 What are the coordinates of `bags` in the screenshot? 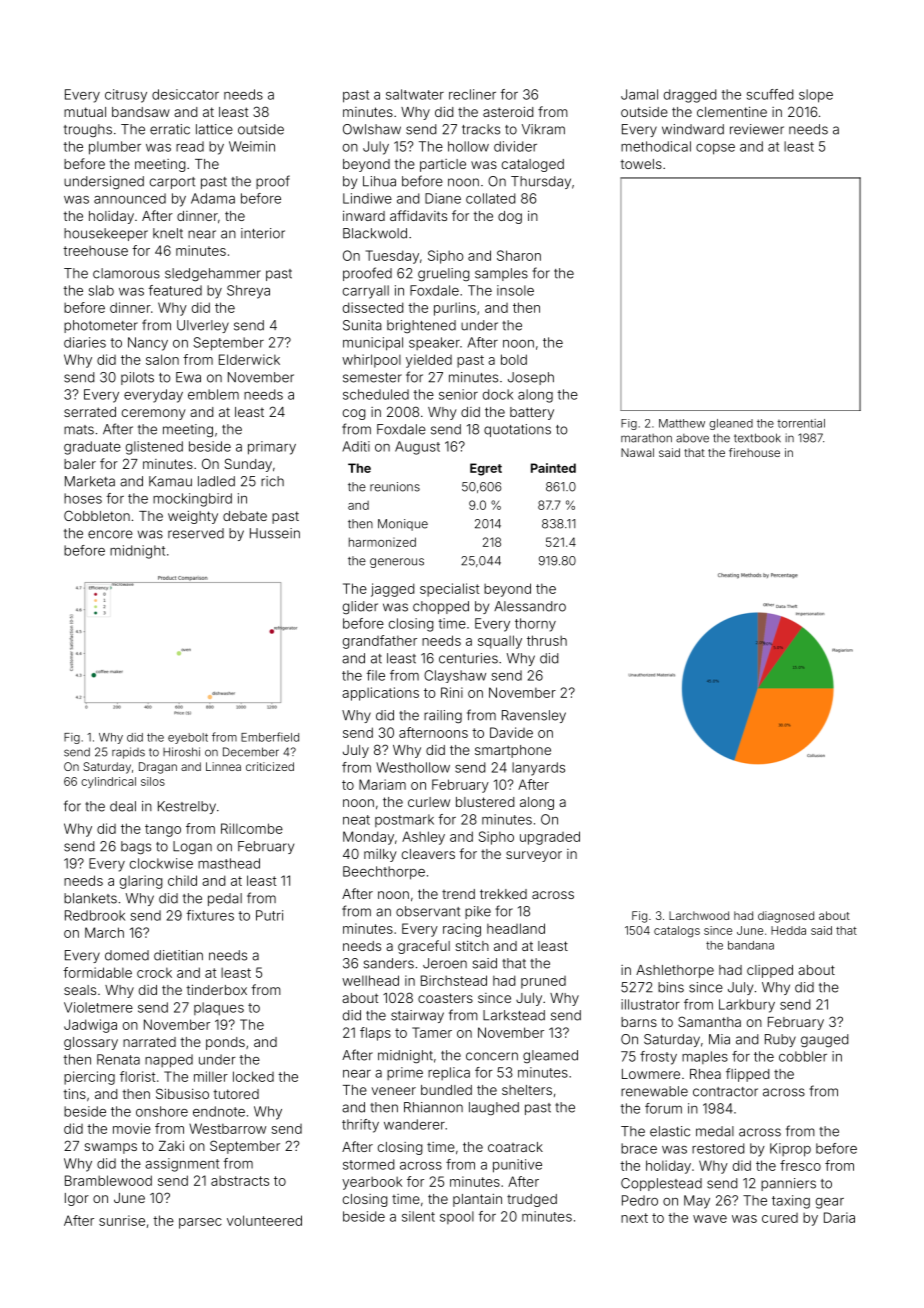 It's located at (136, 848).
